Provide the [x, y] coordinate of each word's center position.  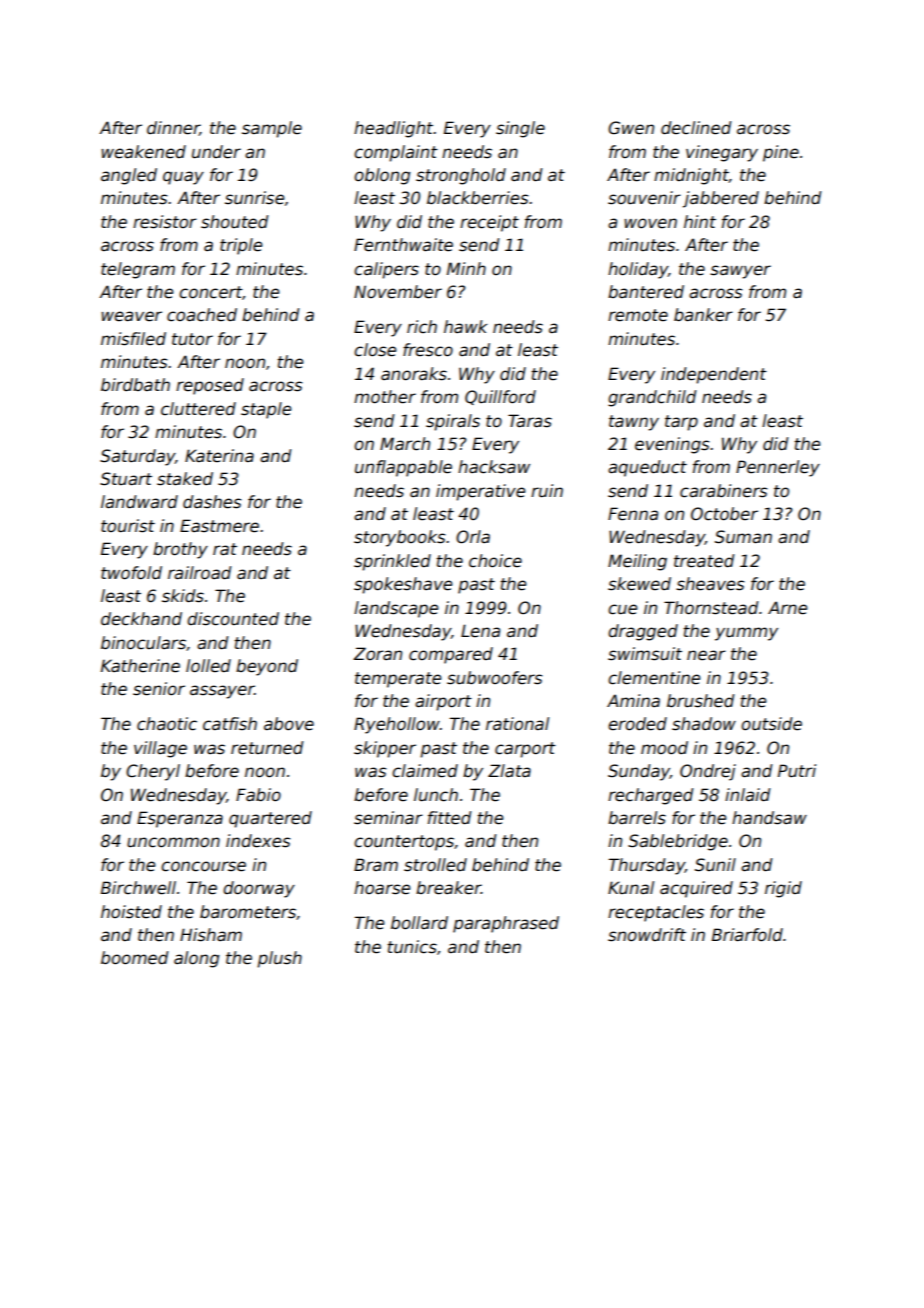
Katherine [140, 666]
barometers [248, 912]
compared [451, 655]
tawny [634, 423]
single [520, 129]
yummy [746, 634]
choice [495, 561]
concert [210, 292]
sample [272, 129]
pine [781, 153]
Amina [633, 700]
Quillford [500, 397]
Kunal [631, 888]
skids [183, 596]
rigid [783, 889]
